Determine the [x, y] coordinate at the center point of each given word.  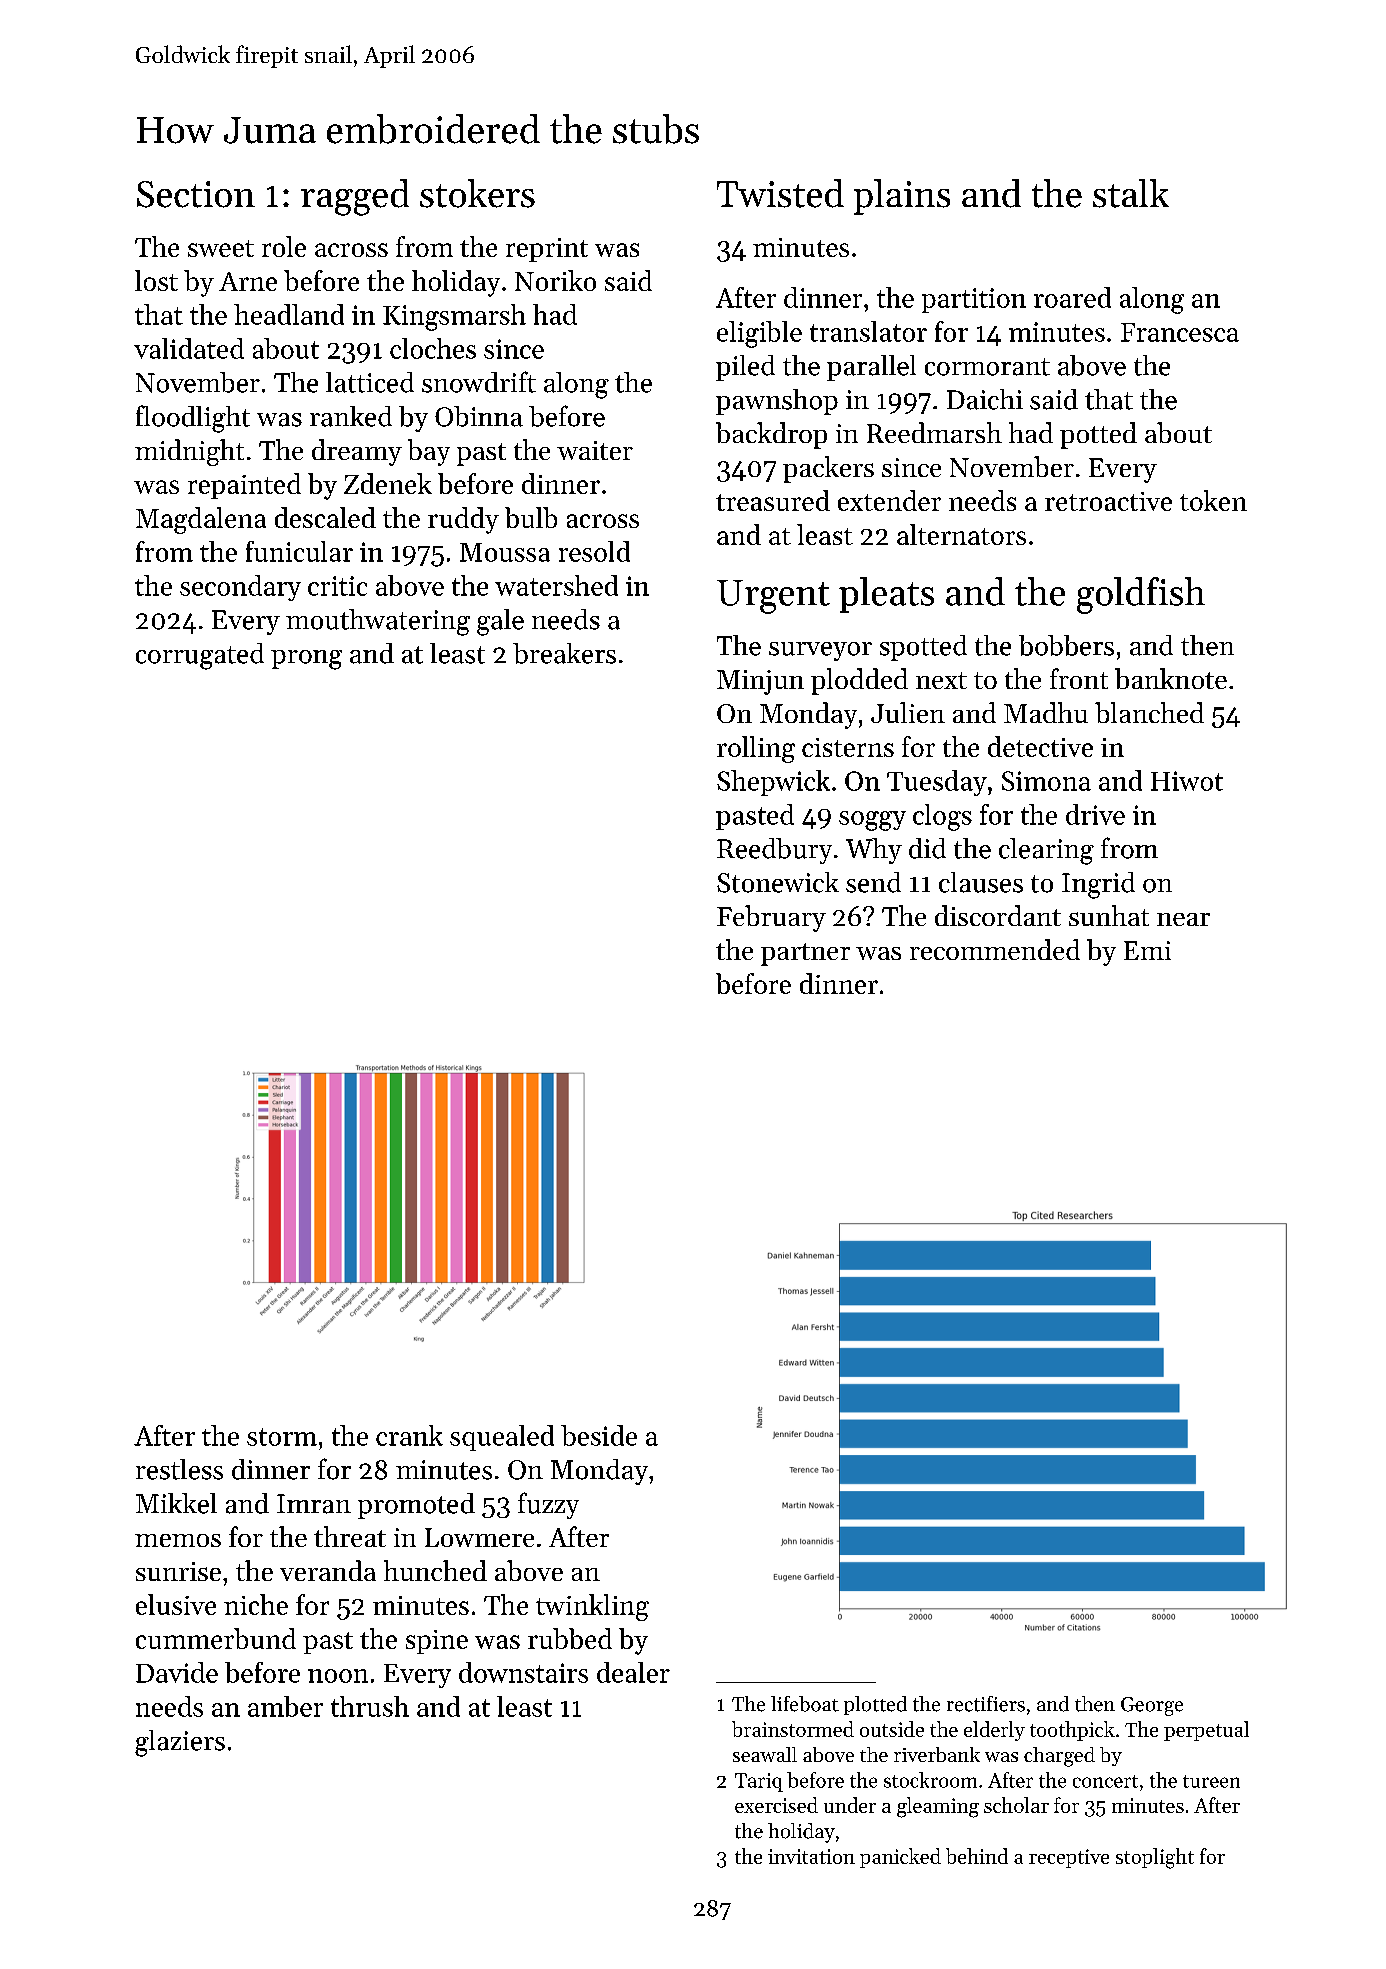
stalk [1131, 193]
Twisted [780, 193]
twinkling [592, 1607]
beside [599, 1435]
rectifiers [986, 1704]
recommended [995, 949]
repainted [244, 486]
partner [805, 954]
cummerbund [216, 1638]
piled [745, 368]
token [1213, 500]
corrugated [200, 656]
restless [179, 1469]
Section [196, 194]
